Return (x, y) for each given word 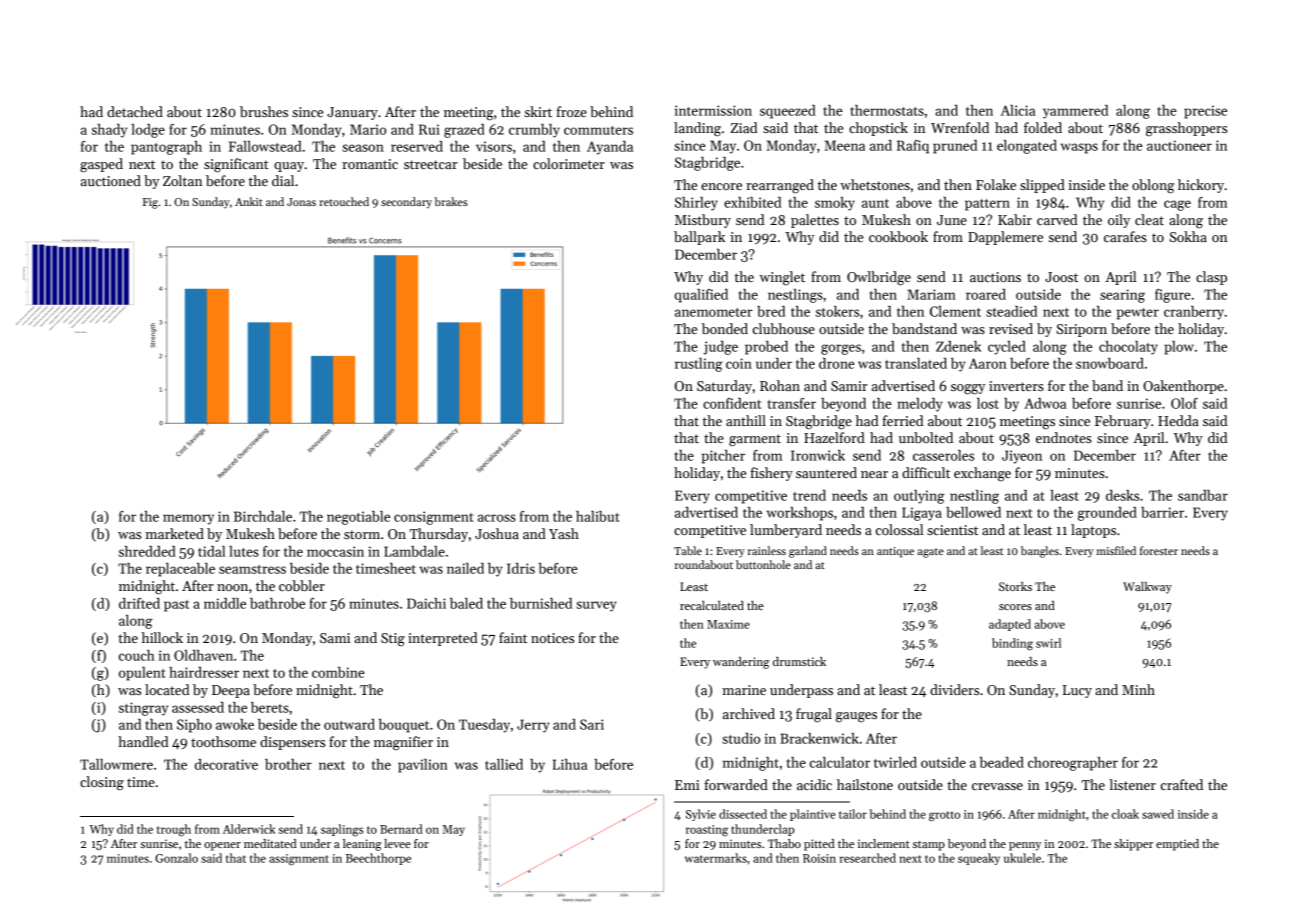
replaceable (180, 570)
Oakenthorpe (1183, 387)
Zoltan (182, 180)
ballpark (699, 238)
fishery (771, 474)
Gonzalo (176, 858)
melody (920, 405)
